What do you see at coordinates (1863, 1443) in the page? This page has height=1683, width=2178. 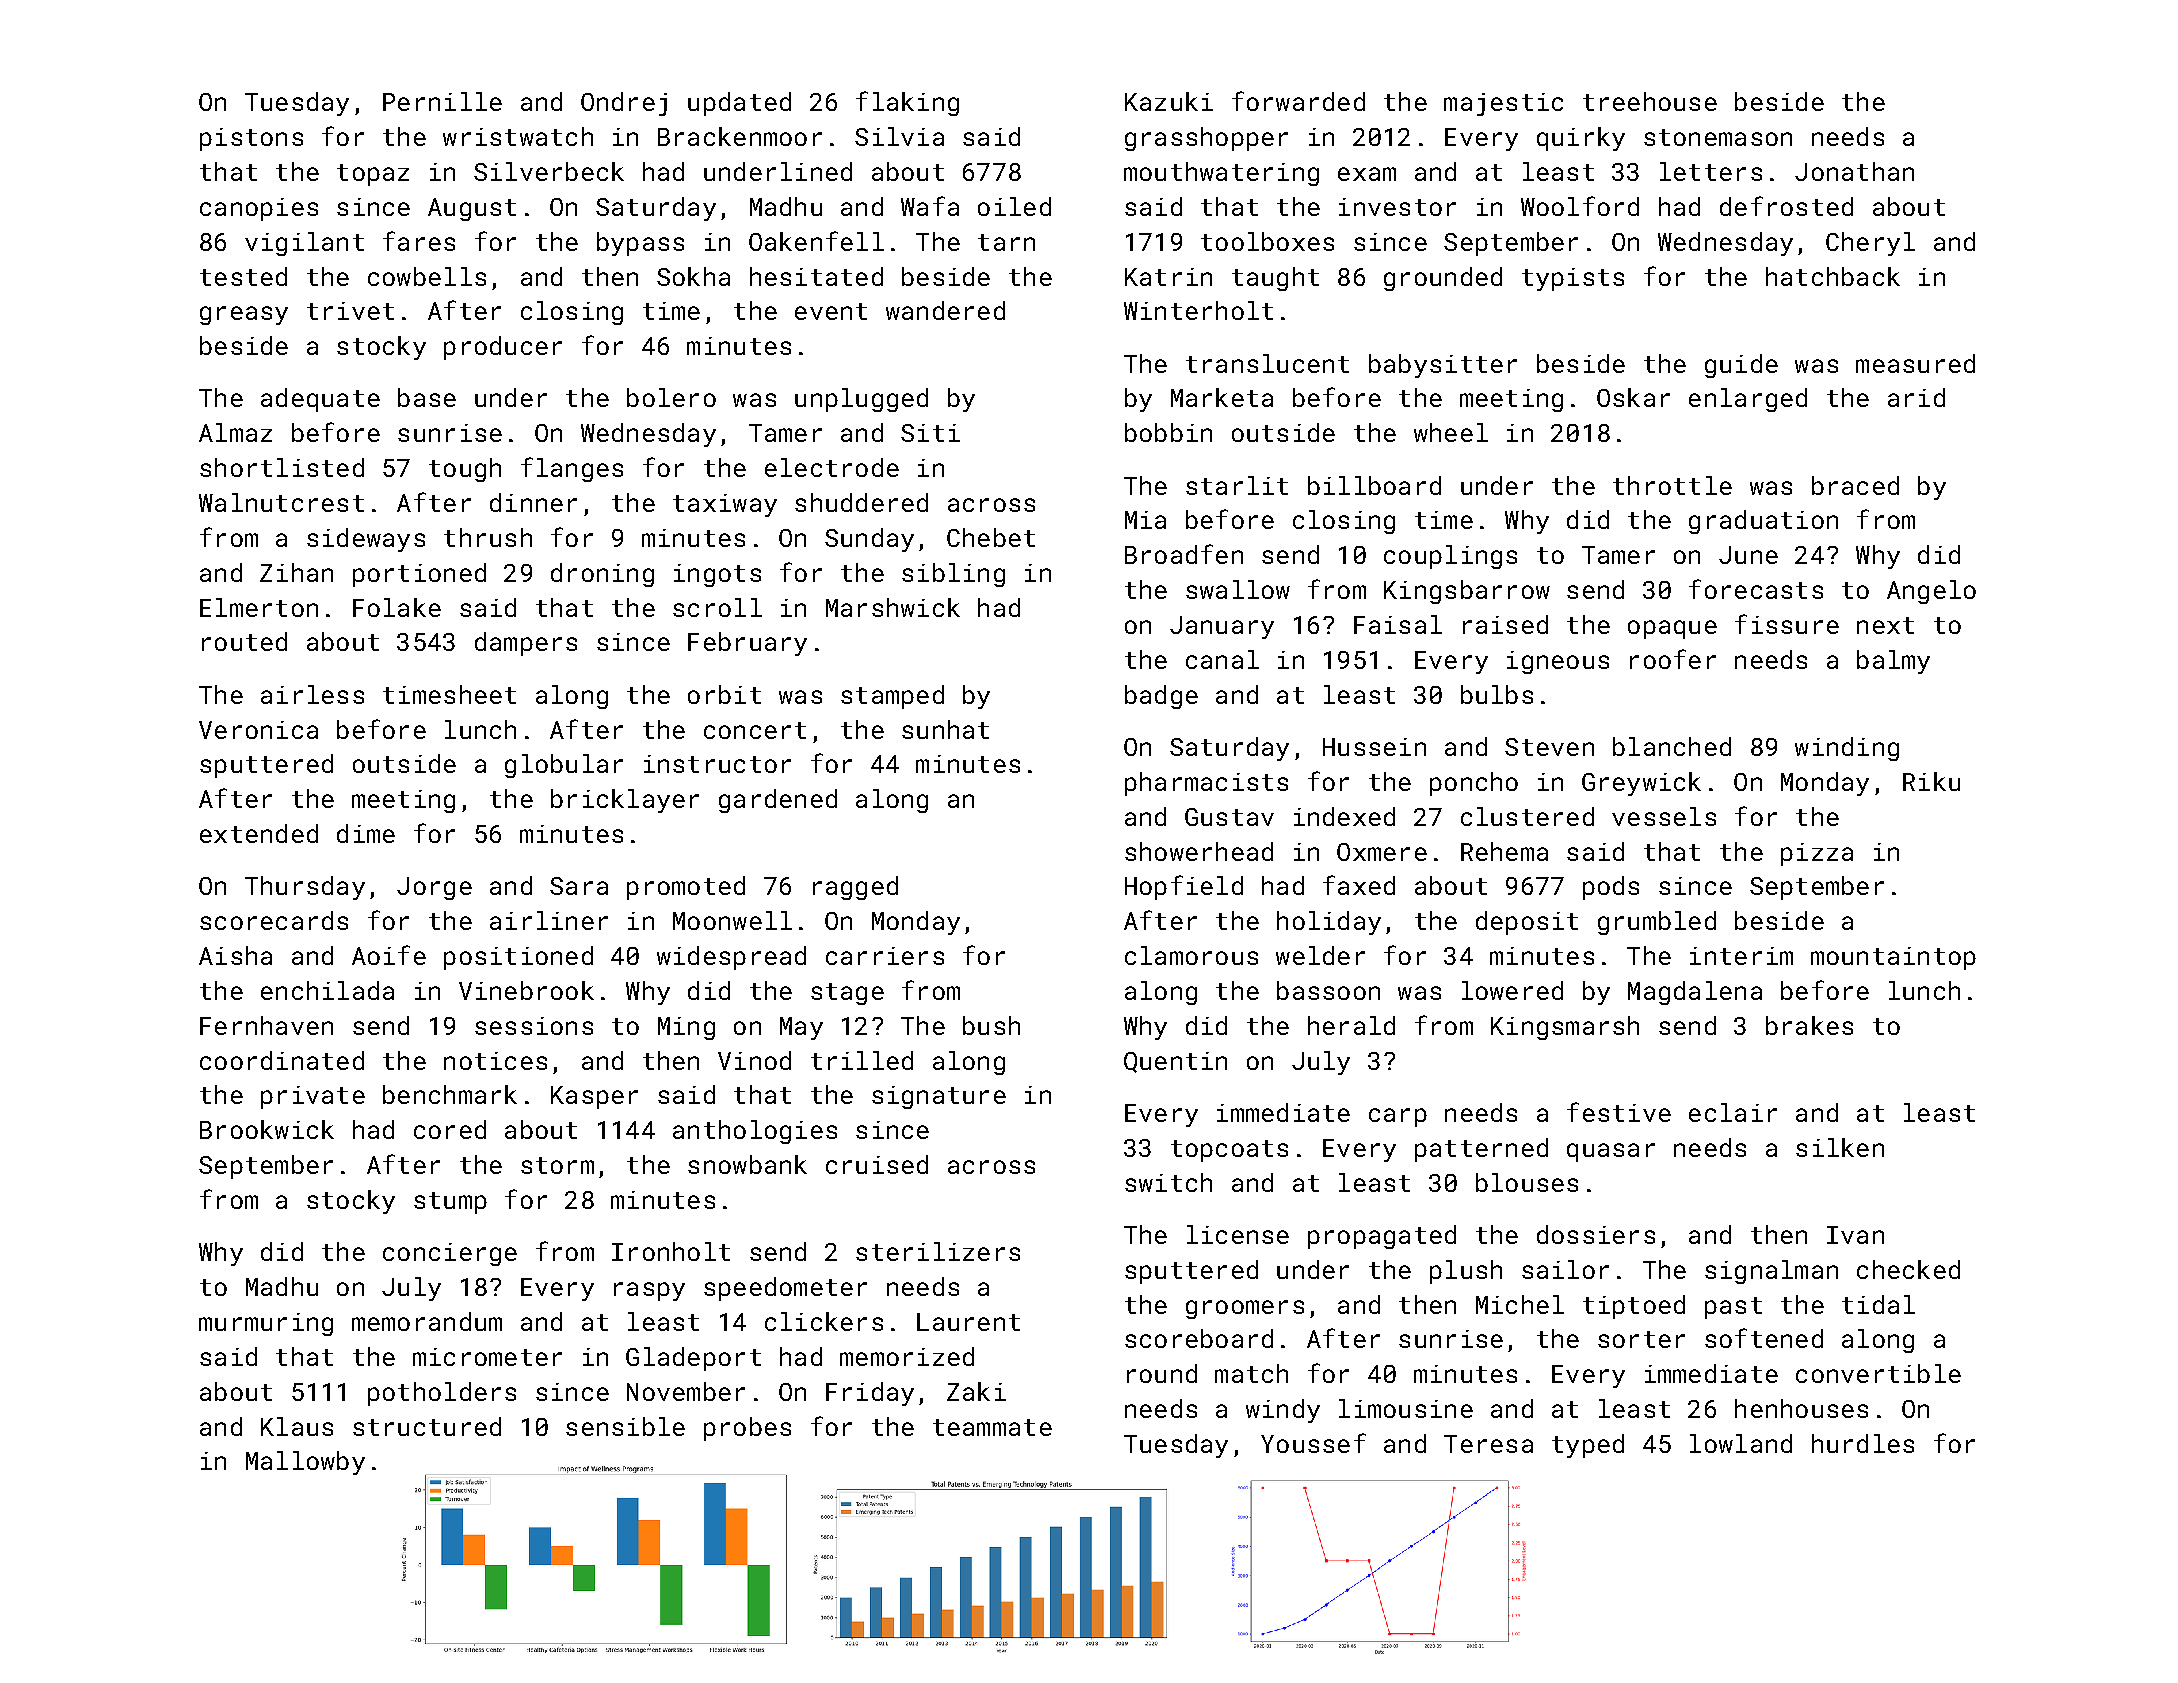 I see `hurdles` at bounding box center [1863, 1443].
